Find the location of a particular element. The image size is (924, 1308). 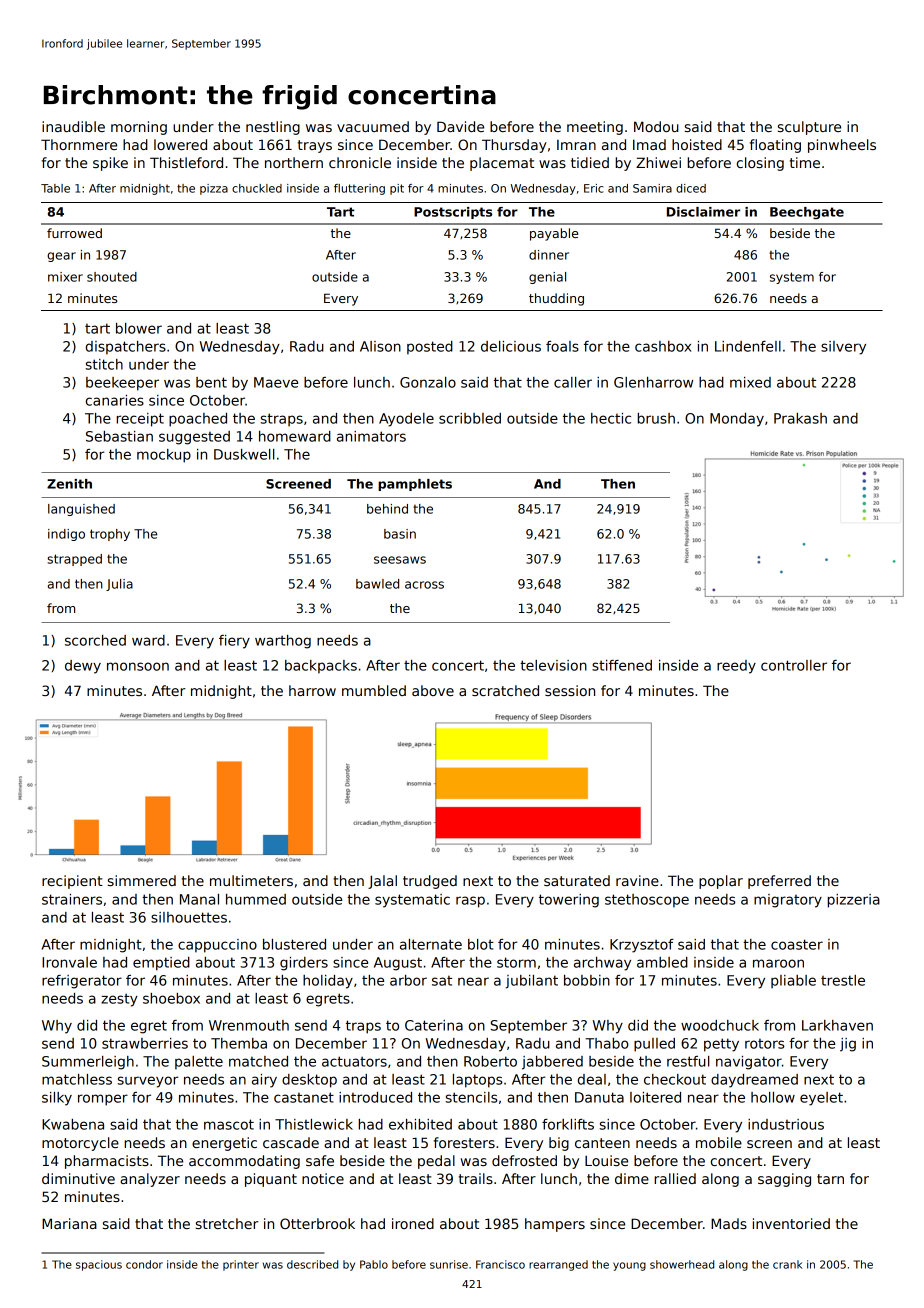

controller is located at coordinates (794, 665).
